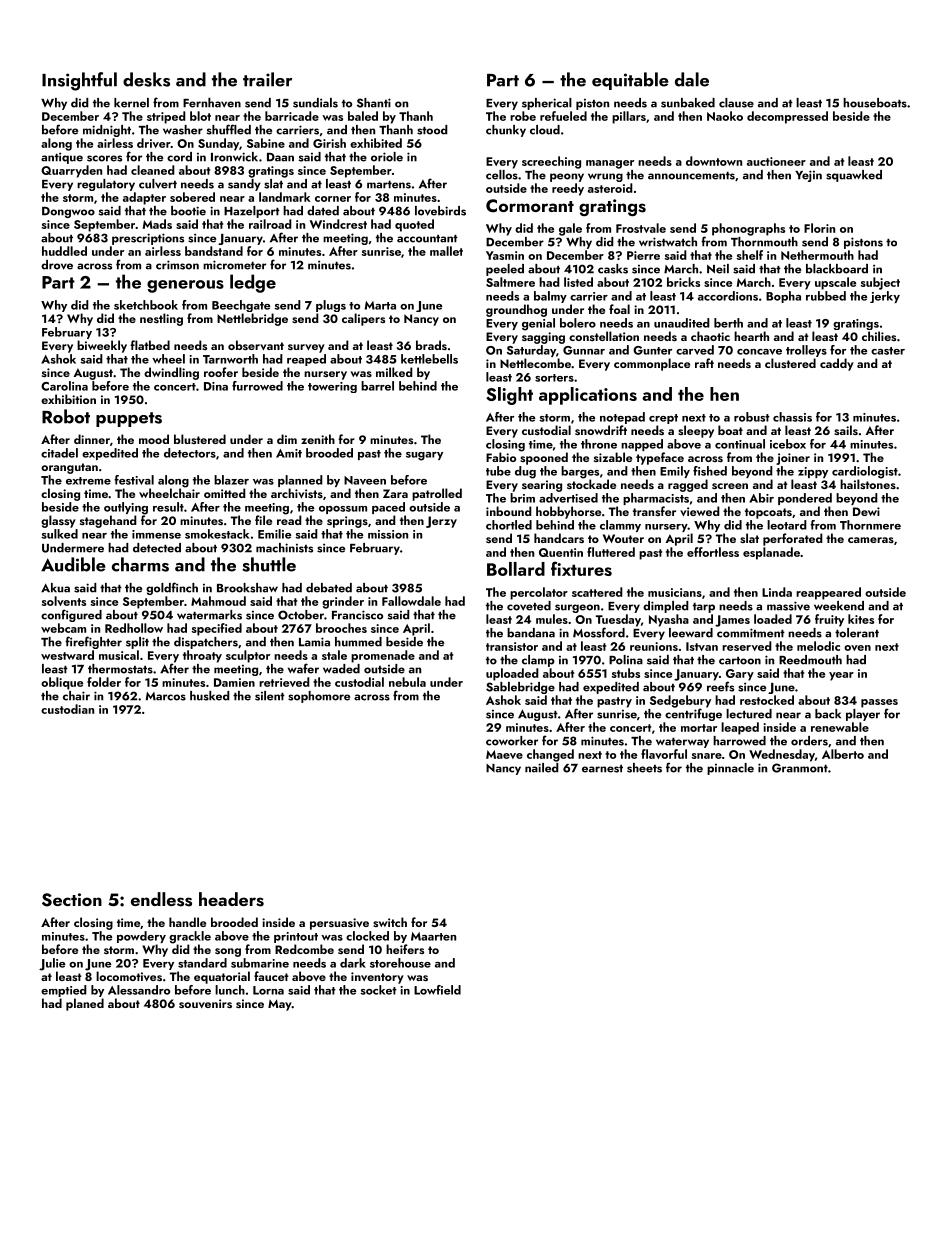  Describe the element at coordinates (380, 305) in the screenshot. I see `Marta` at that location.
